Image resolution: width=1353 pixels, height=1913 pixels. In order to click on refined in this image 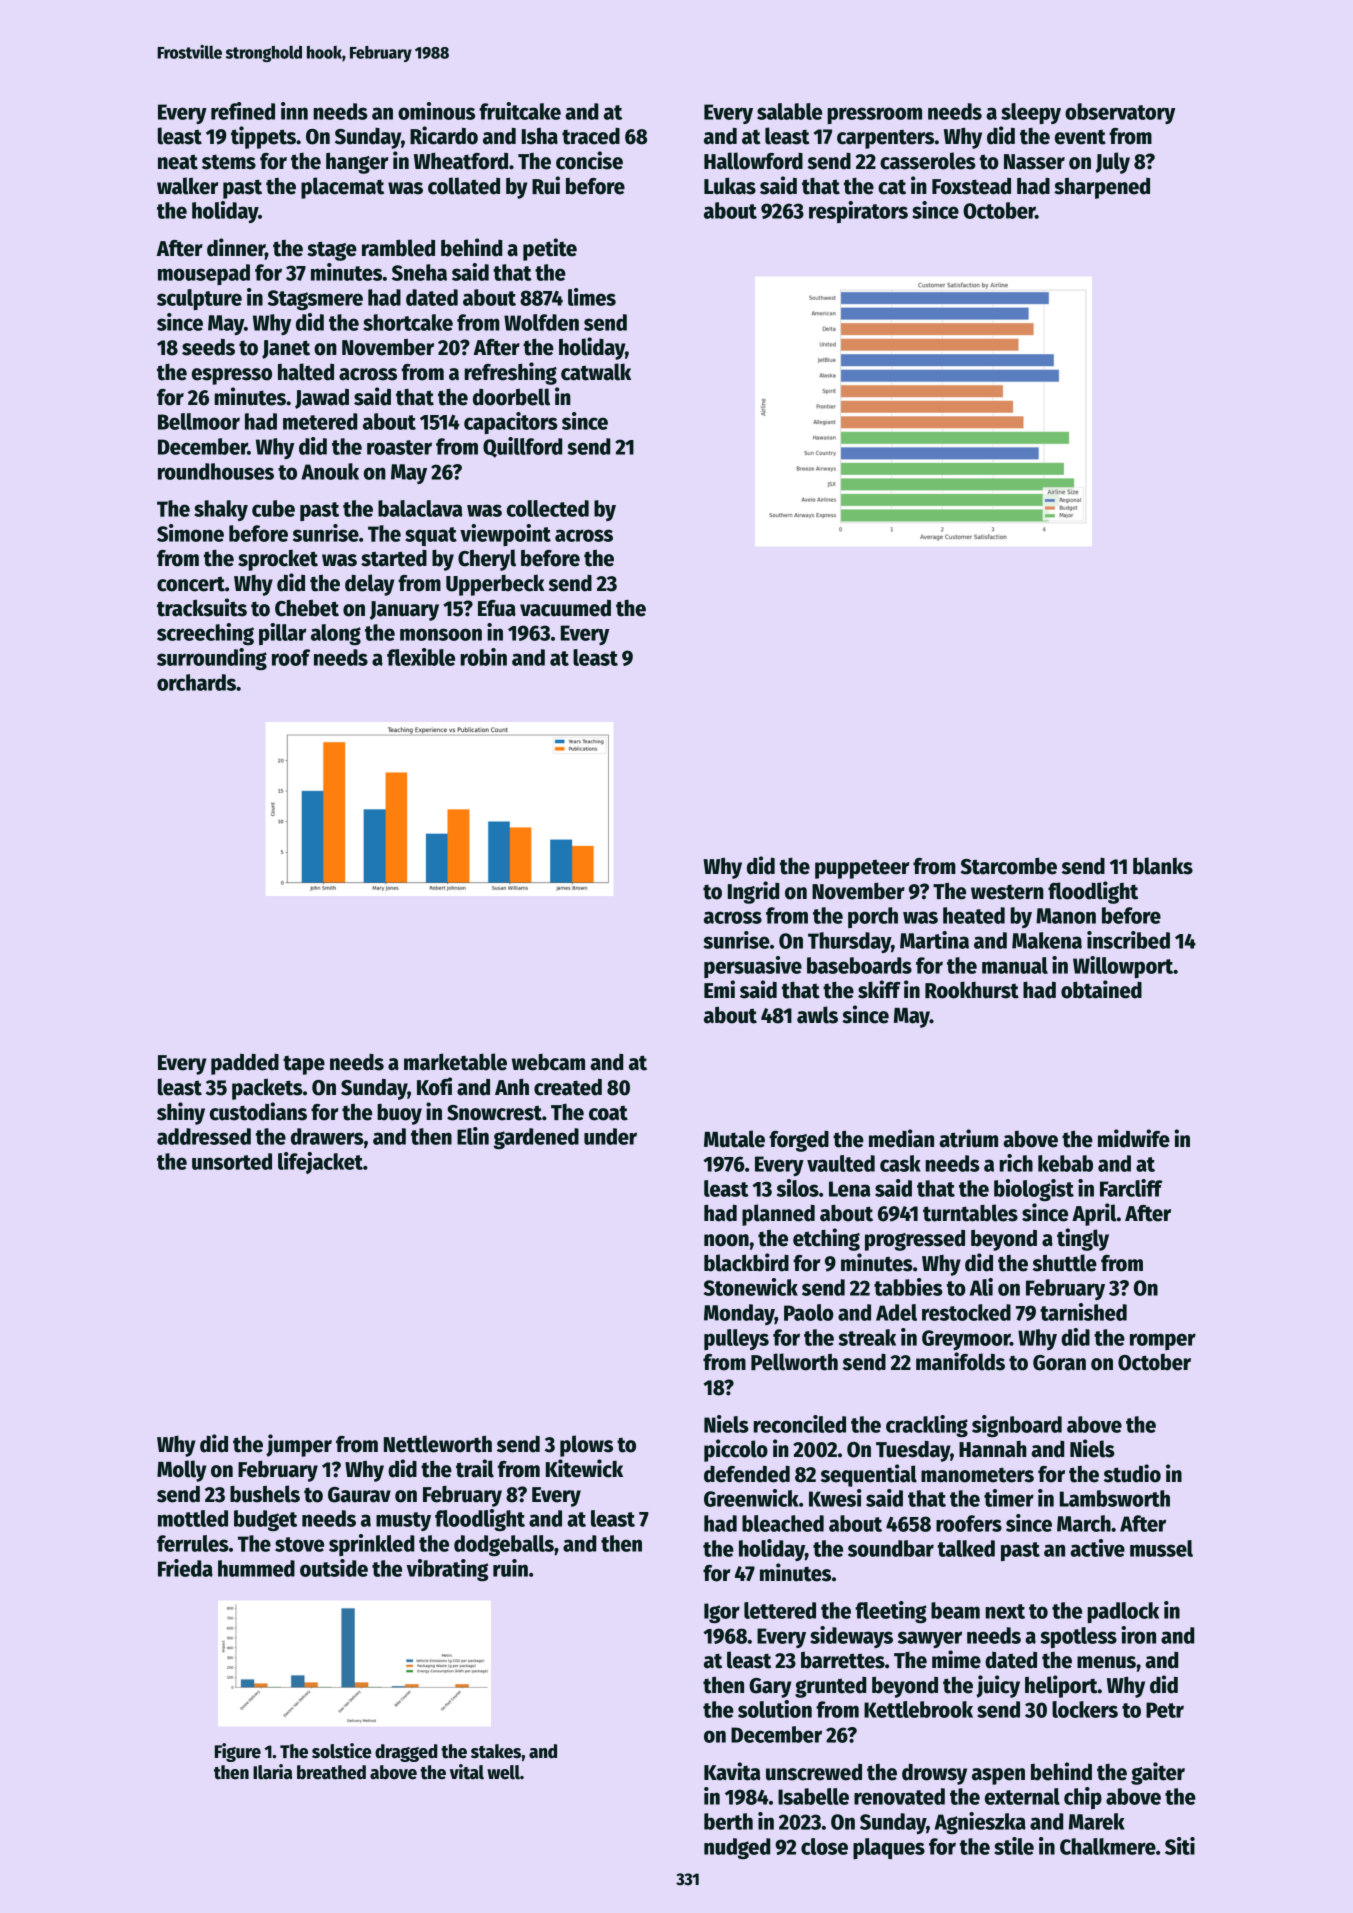, I will do `click(243, 111)`.
